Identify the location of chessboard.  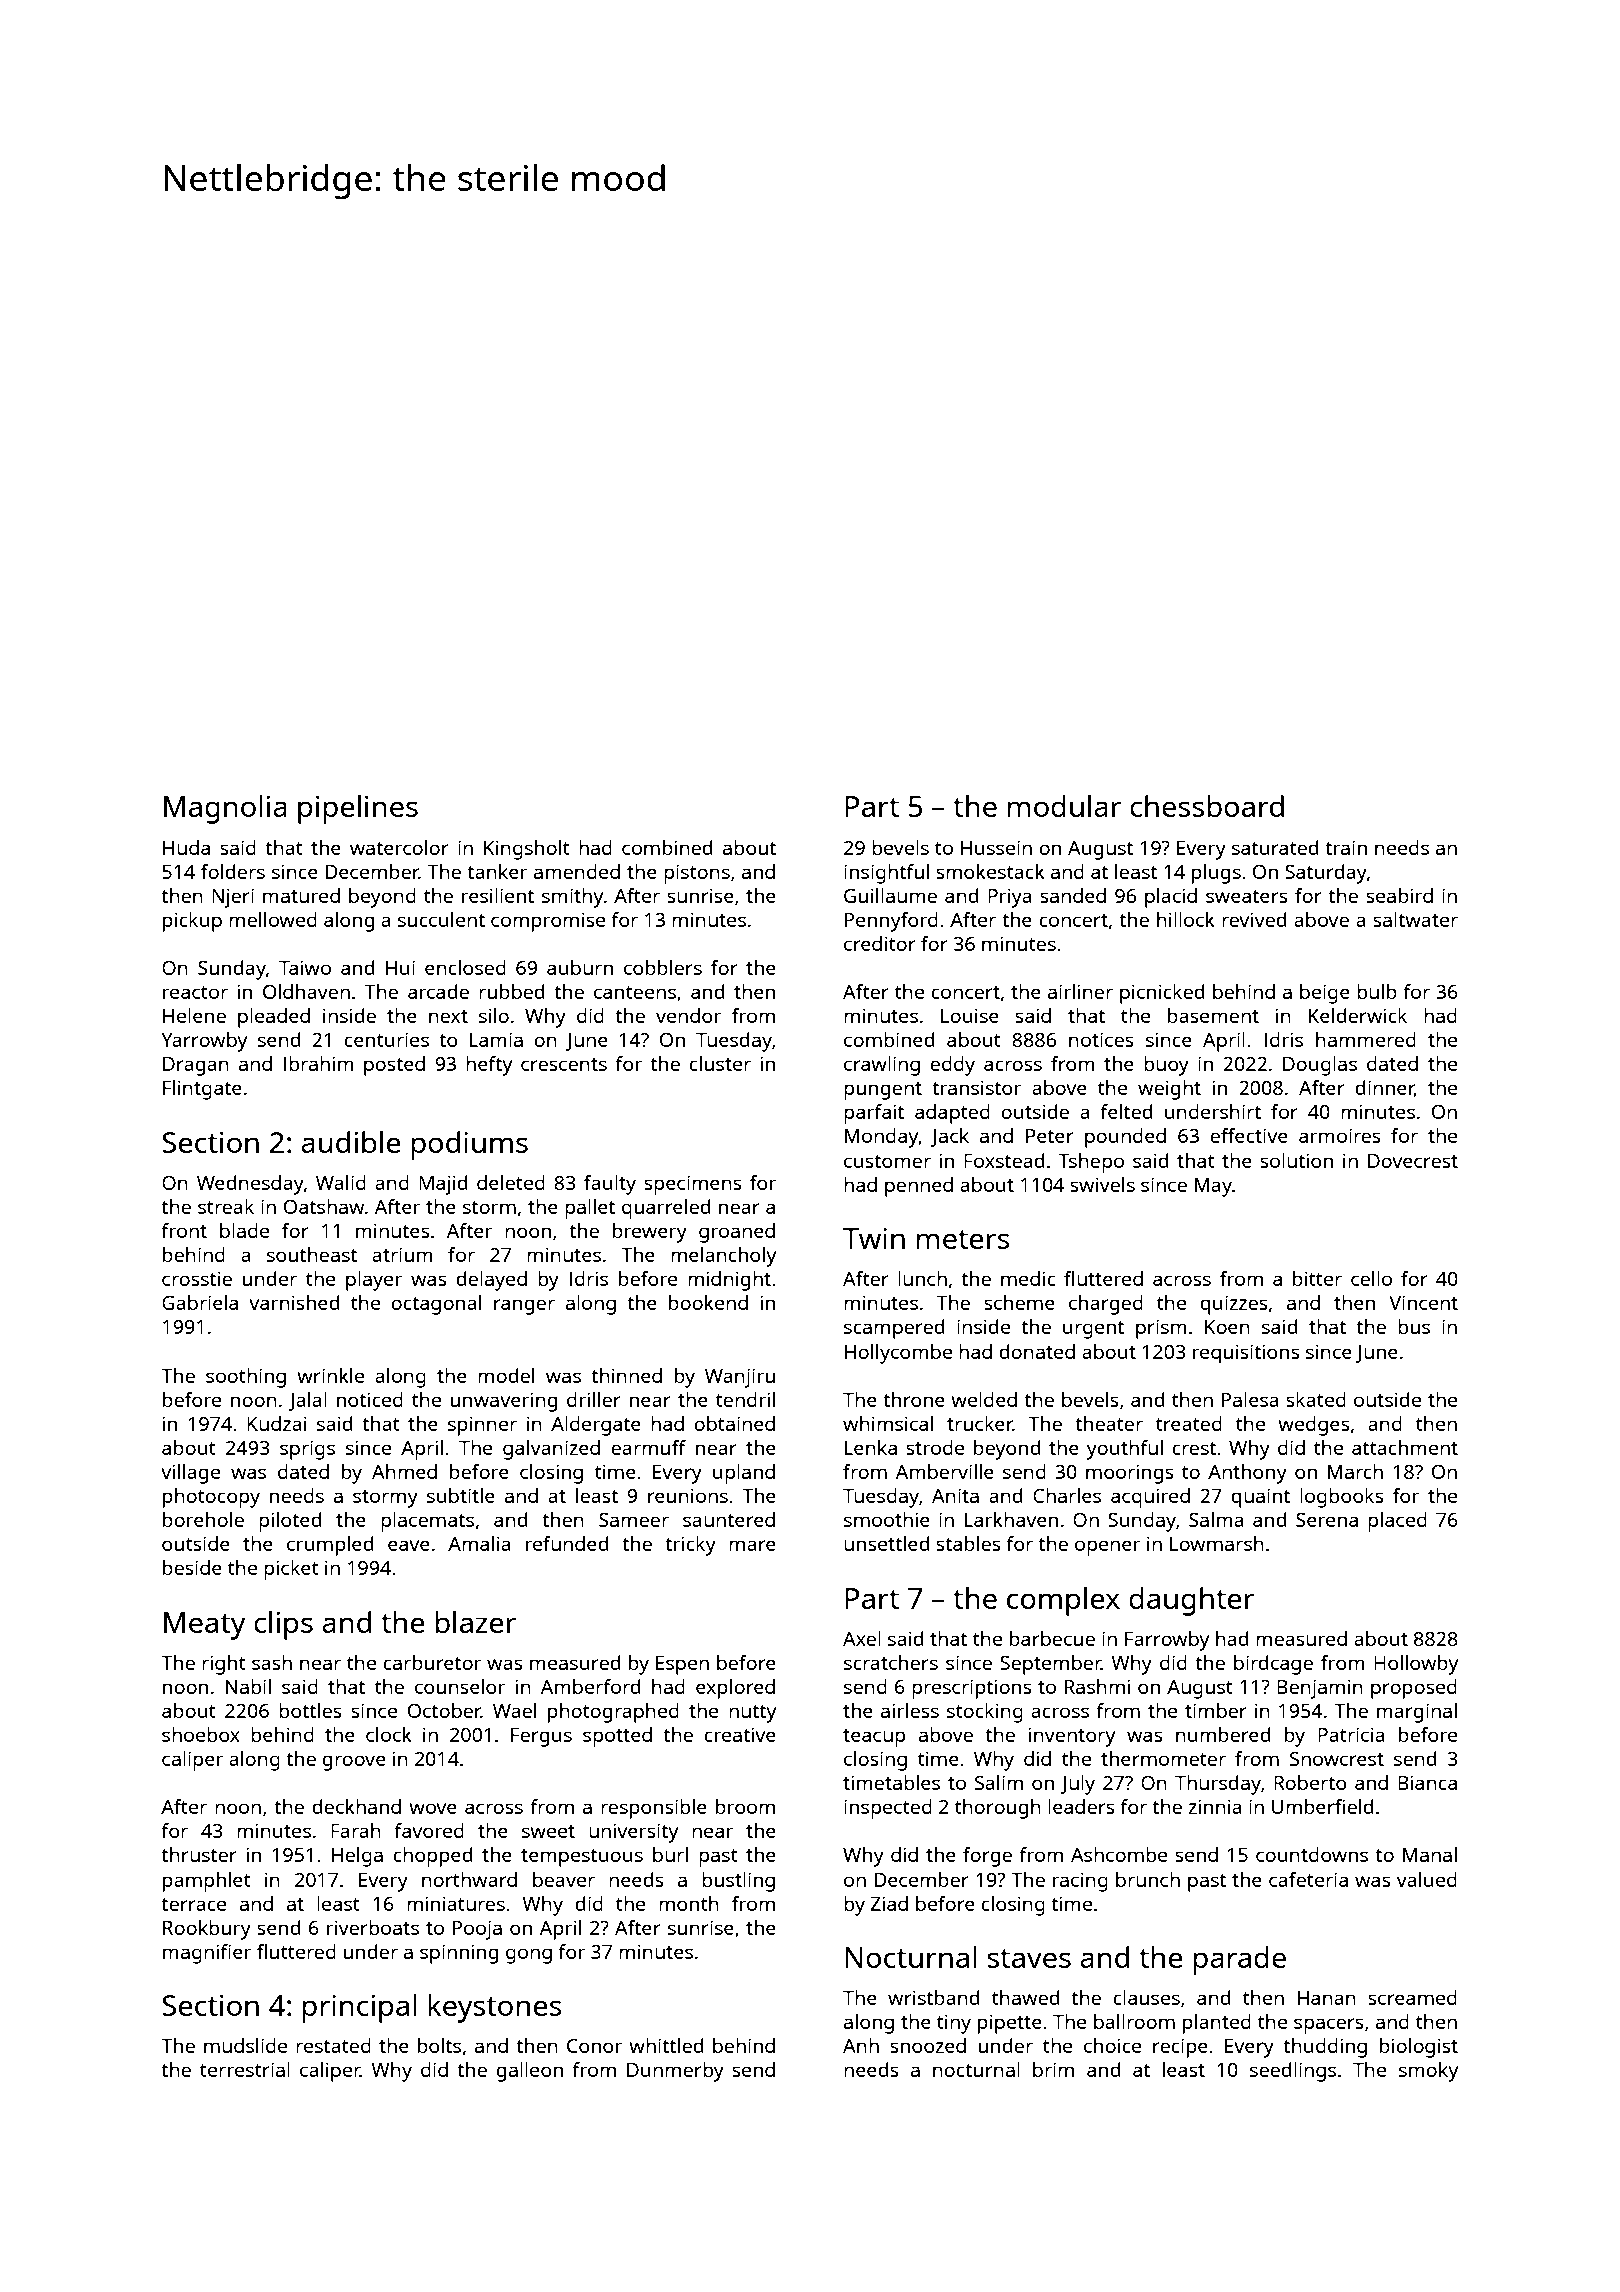
(1207, 806).
